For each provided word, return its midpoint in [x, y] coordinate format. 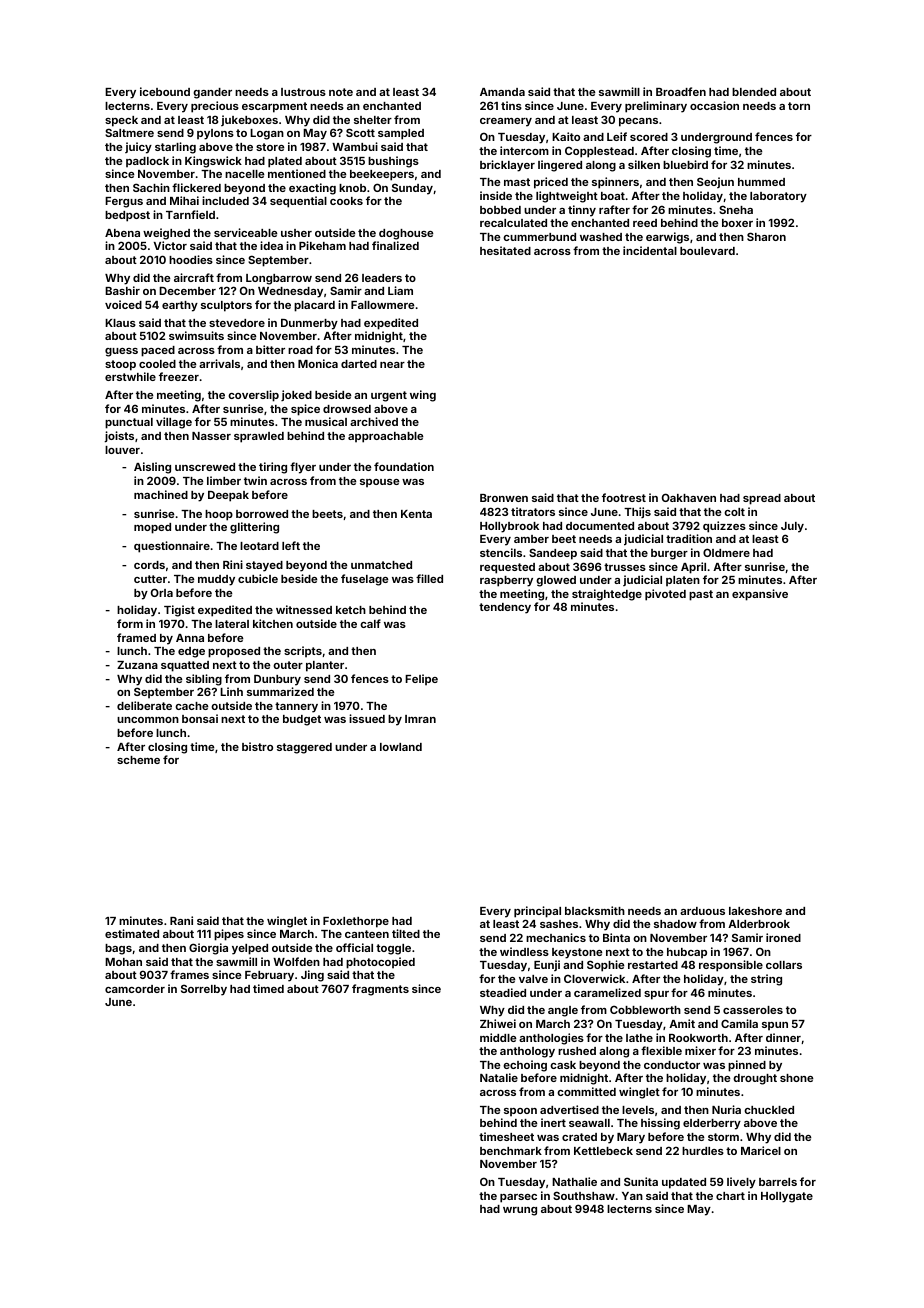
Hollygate [787, 1197]
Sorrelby [204, 990]
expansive [760, 595]
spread [762, 499]
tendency [505, 608]
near [392, 365]
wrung [520, 1211]
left [291, 545]
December [187, 291]
